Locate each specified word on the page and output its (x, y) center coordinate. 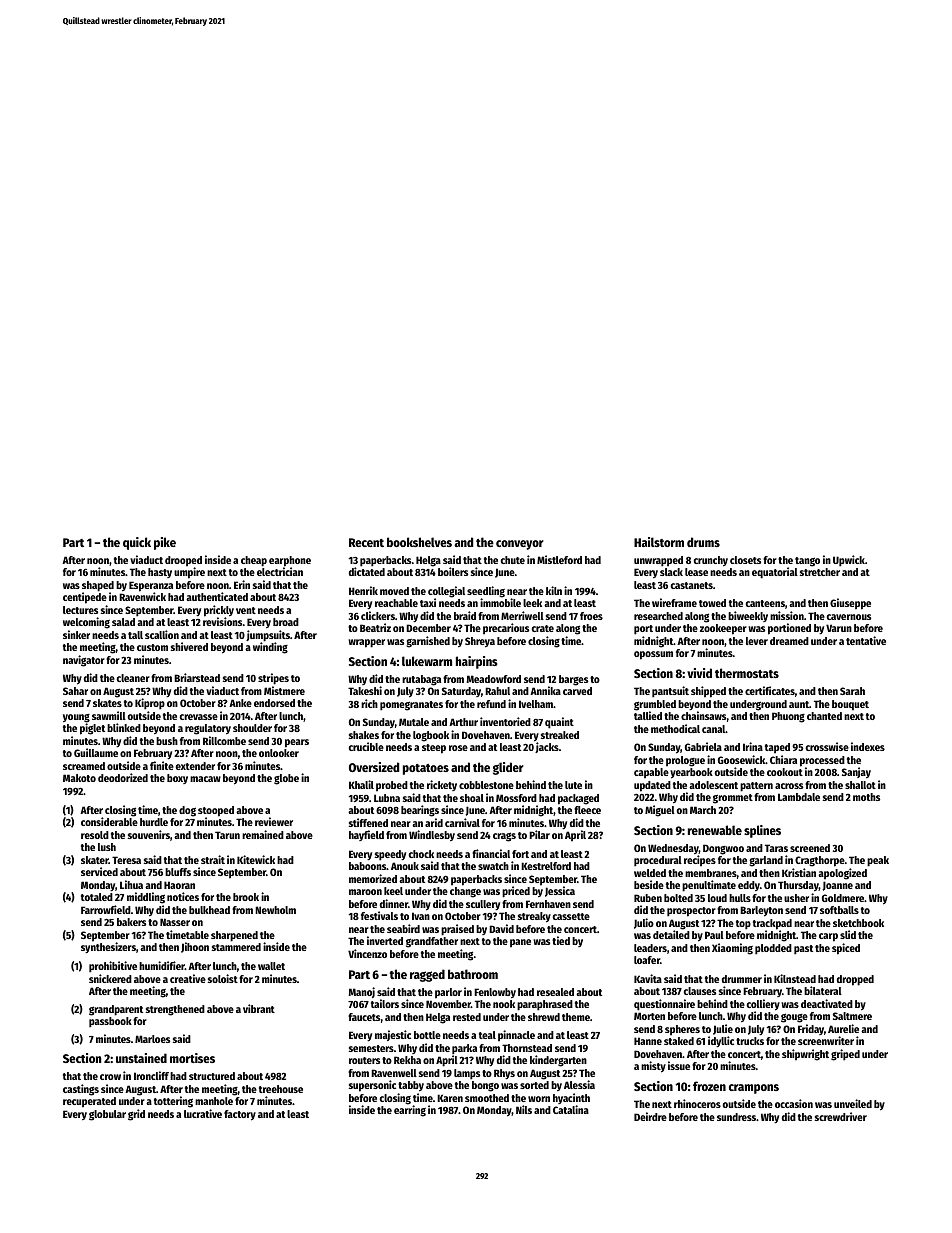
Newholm (275, 910)
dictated (367, 571)
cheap (254, 561)
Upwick (849, 561)
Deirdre (650, 1116)
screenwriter (826, 1041)
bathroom (473, 974)
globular (107, 1115)
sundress (736, 1117)
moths (866, 797)
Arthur (463, 722)
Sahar (75, 691)
